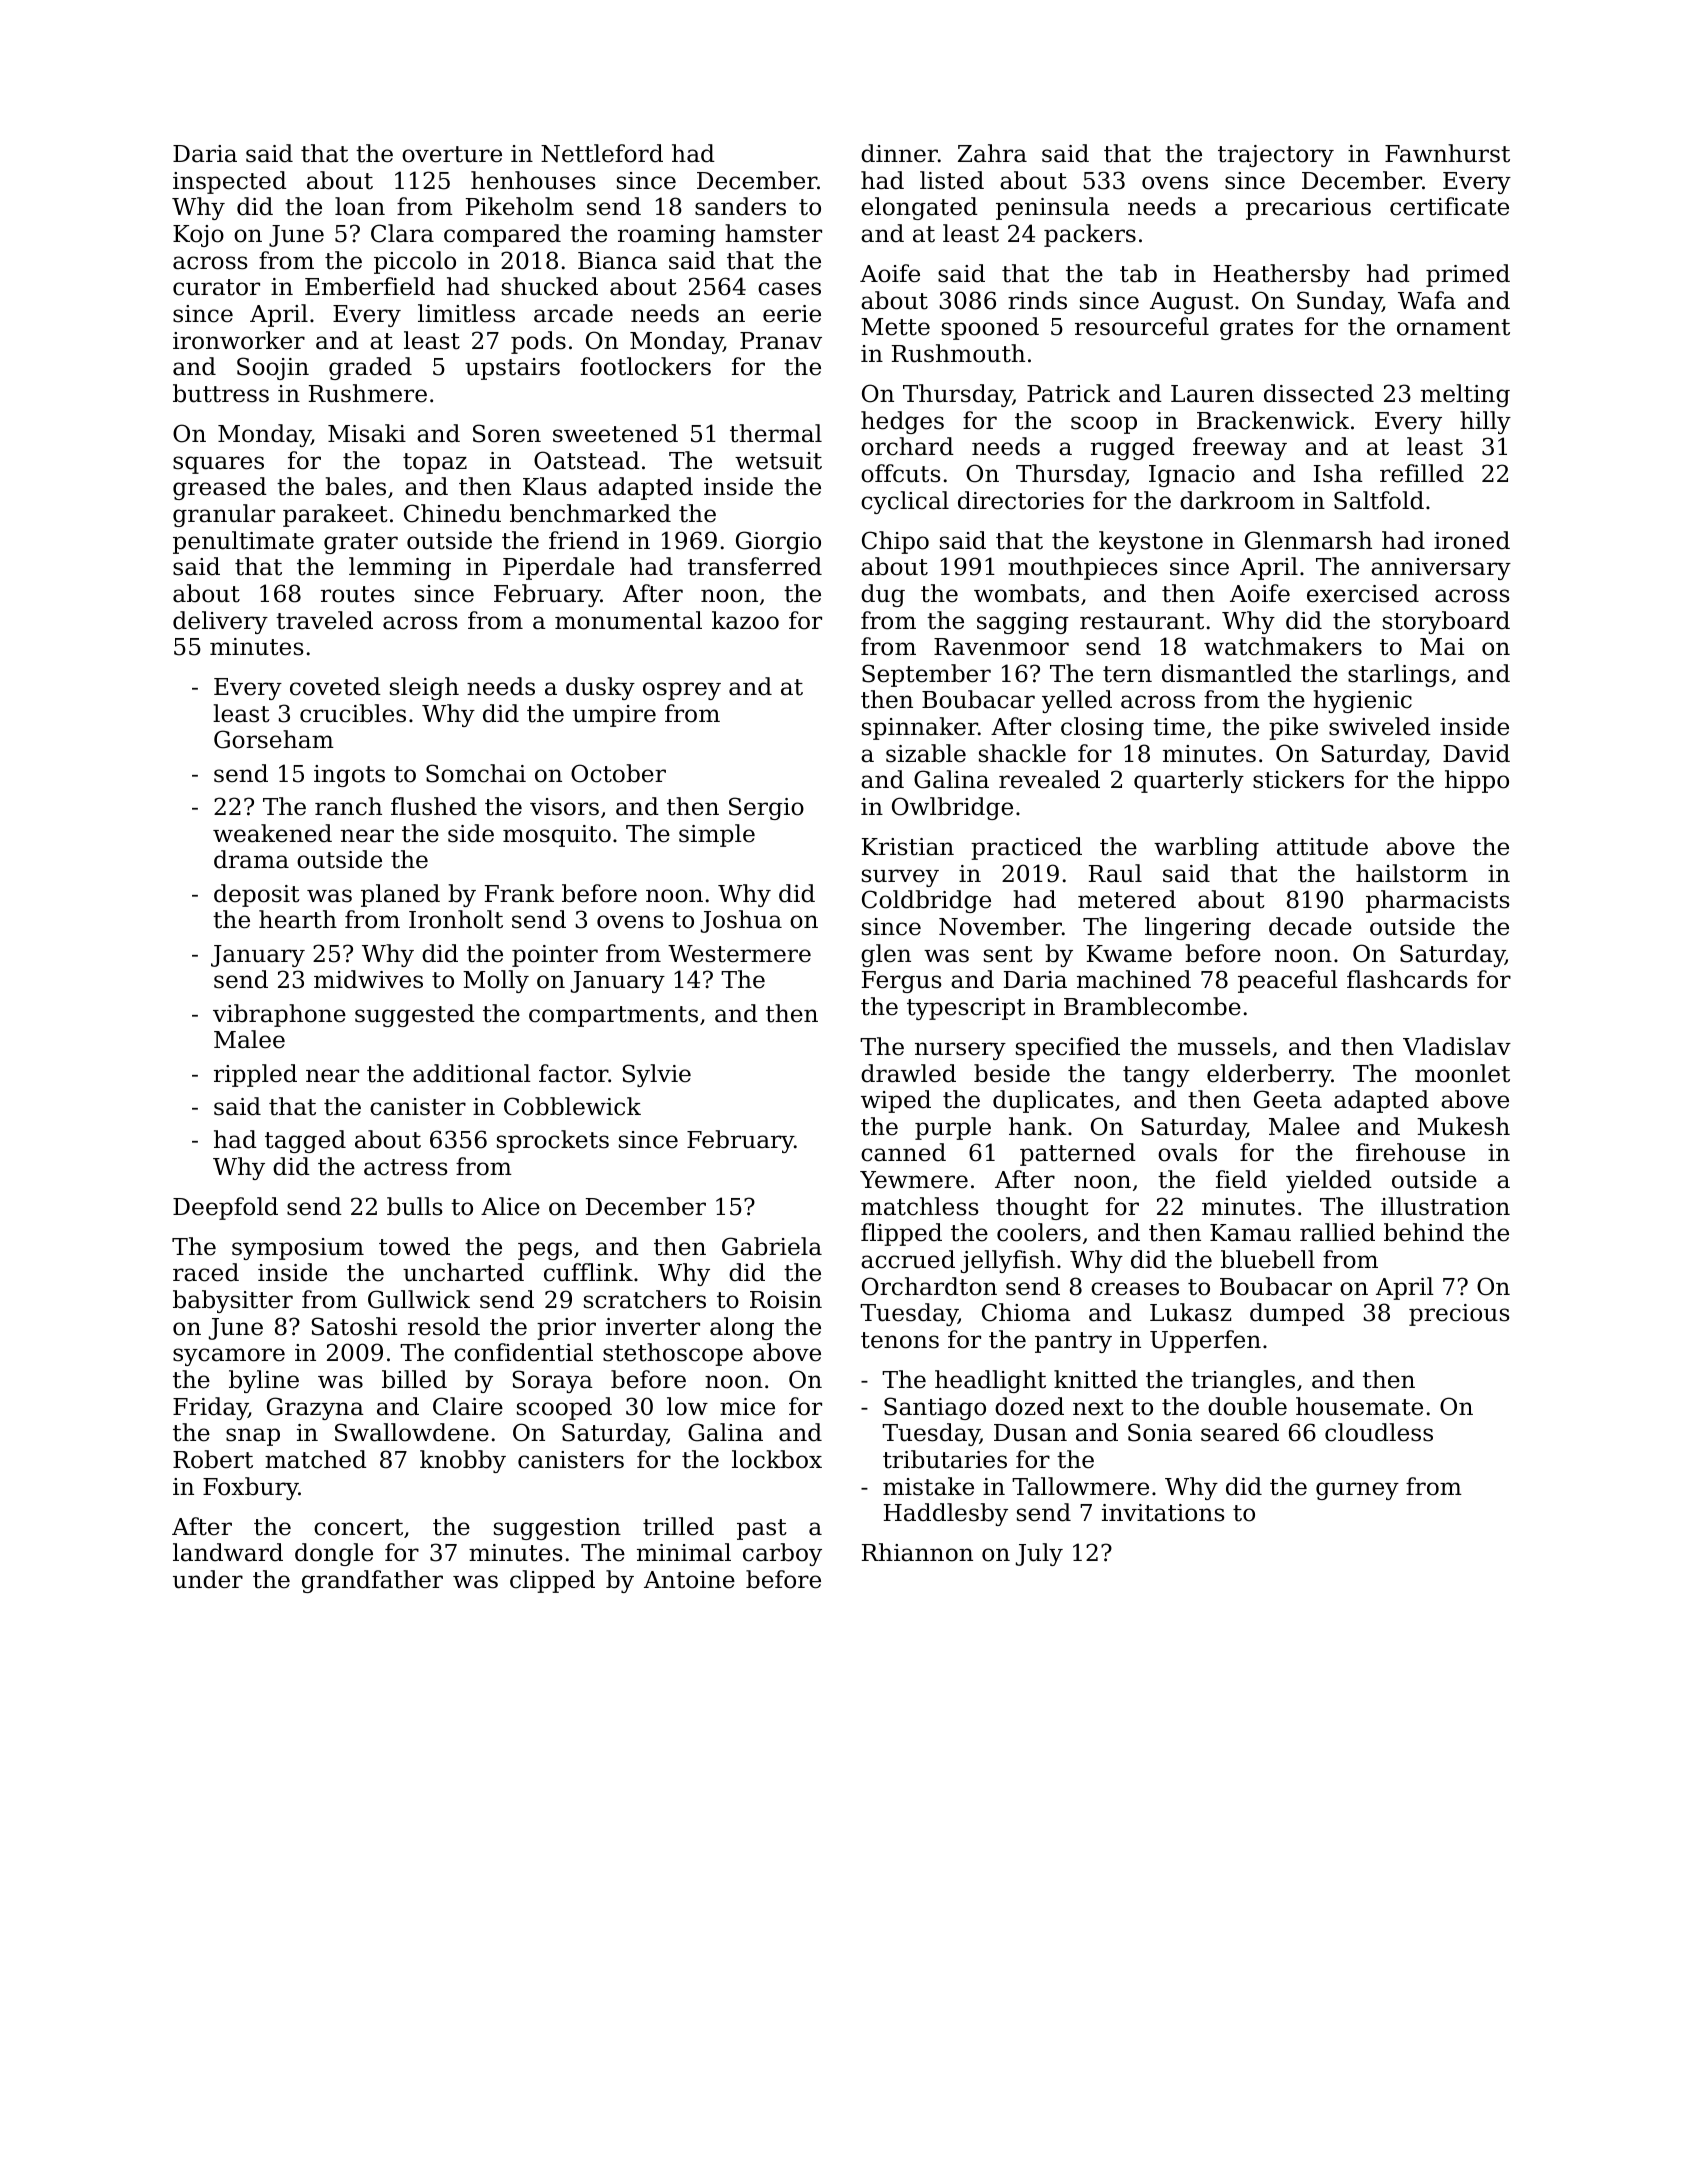 This document has width=1683, height=2178. I want to click on Gabriela, so click(772, 1246).
